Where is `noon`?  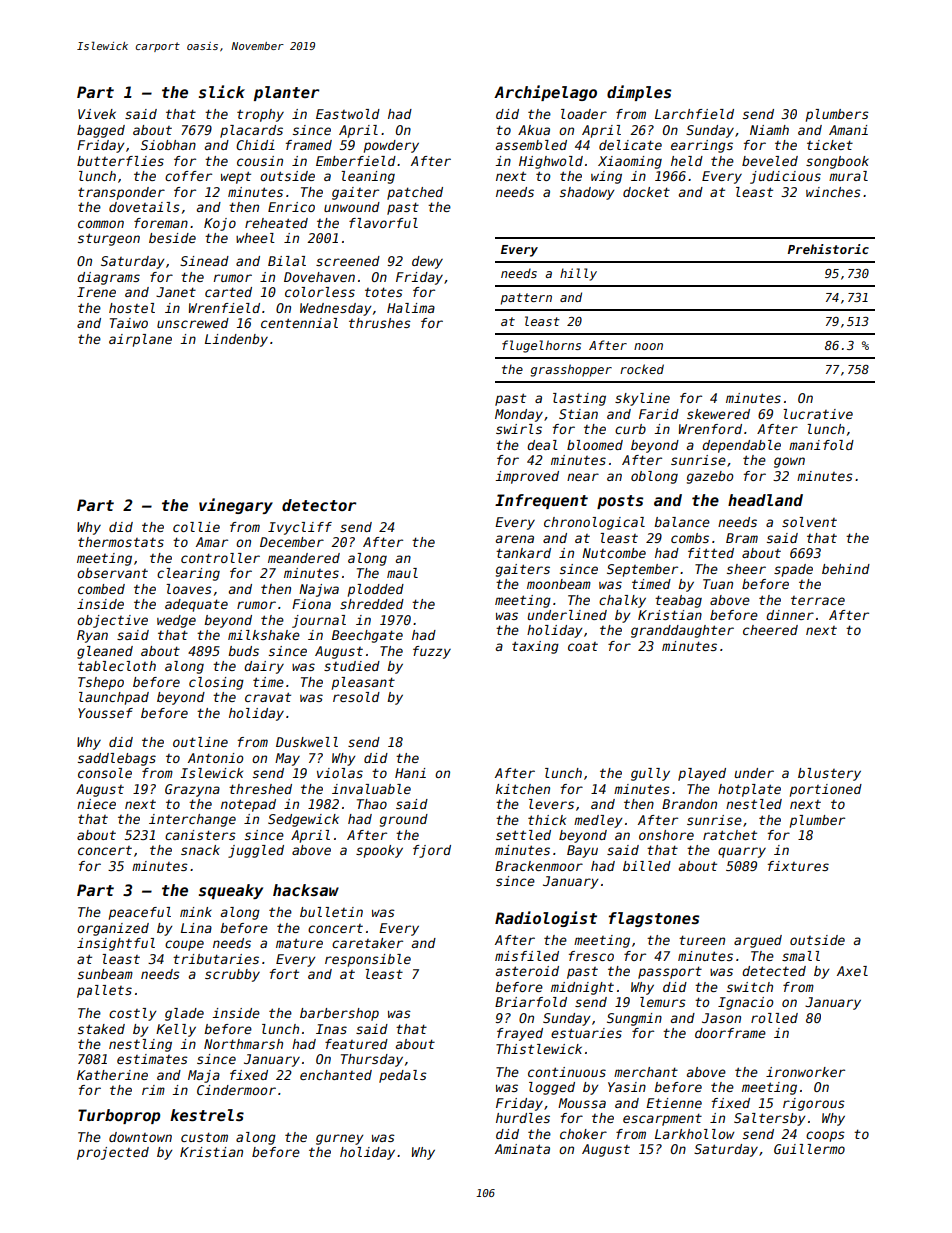
noon is located at coordinates (648, 346).
